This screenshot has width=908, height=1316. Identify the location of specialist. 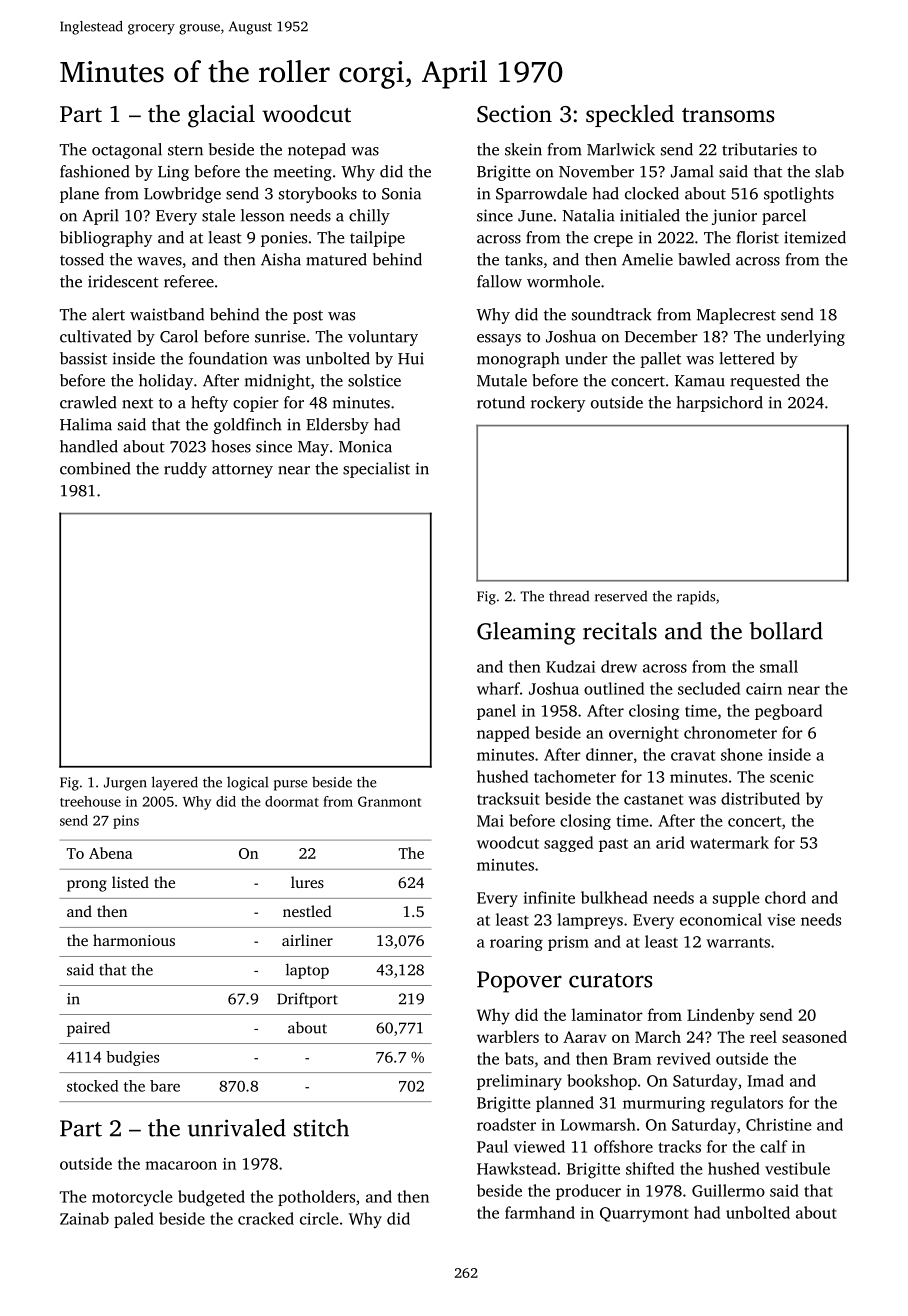
(376, 470).
